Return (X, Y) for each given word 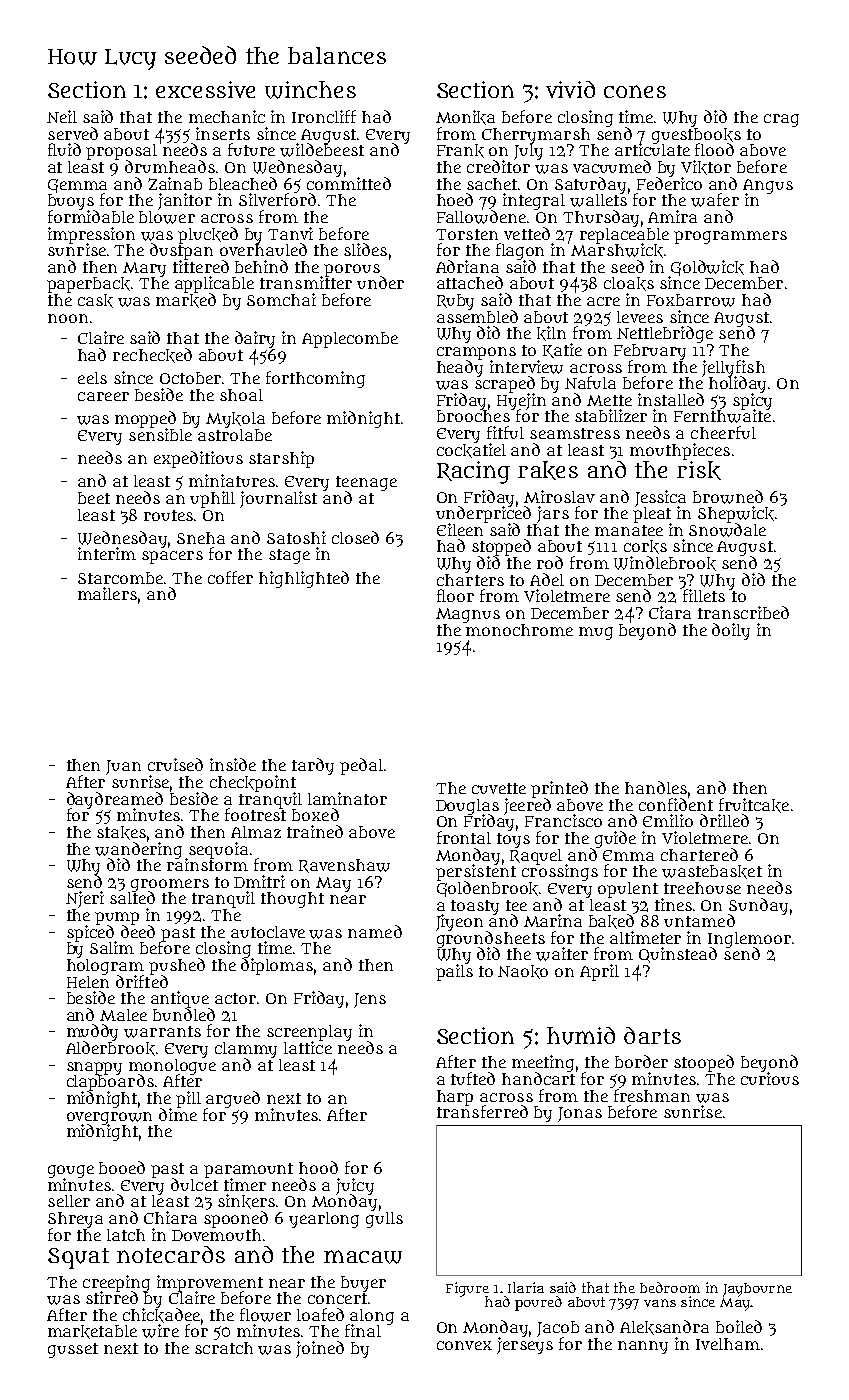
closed (355, 537)
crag (781, 120)
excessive (205, 89)
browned (728, 497)
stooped (704, 1063)
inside (233, 764)
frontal (464, 837)
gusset (73, 1350)
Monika (465, 117)
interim (107, 553)
